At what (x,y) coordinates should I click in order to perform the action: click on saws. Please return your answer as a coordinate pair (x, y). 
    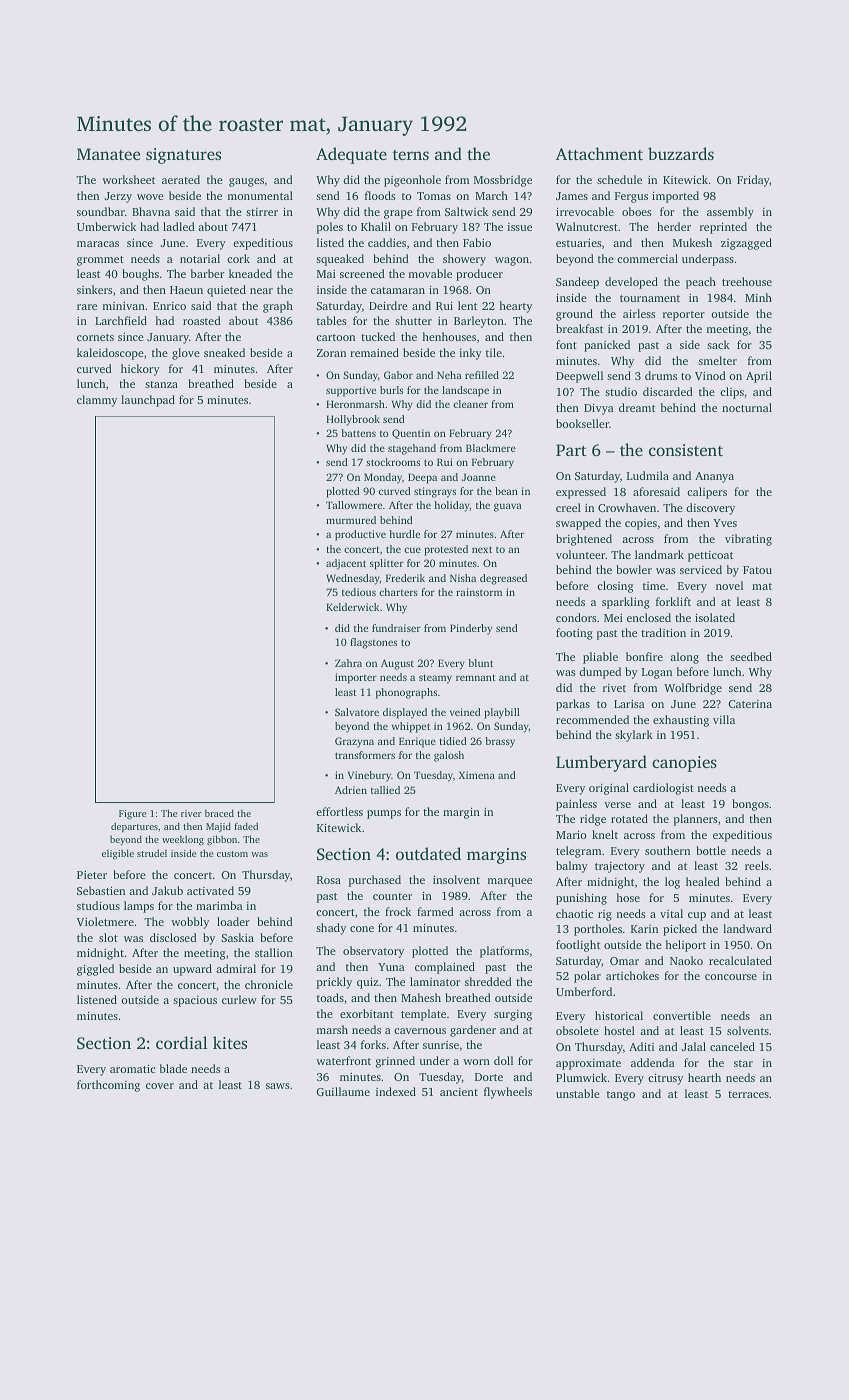
    Looking at the image, I should click on (277, 1086).
